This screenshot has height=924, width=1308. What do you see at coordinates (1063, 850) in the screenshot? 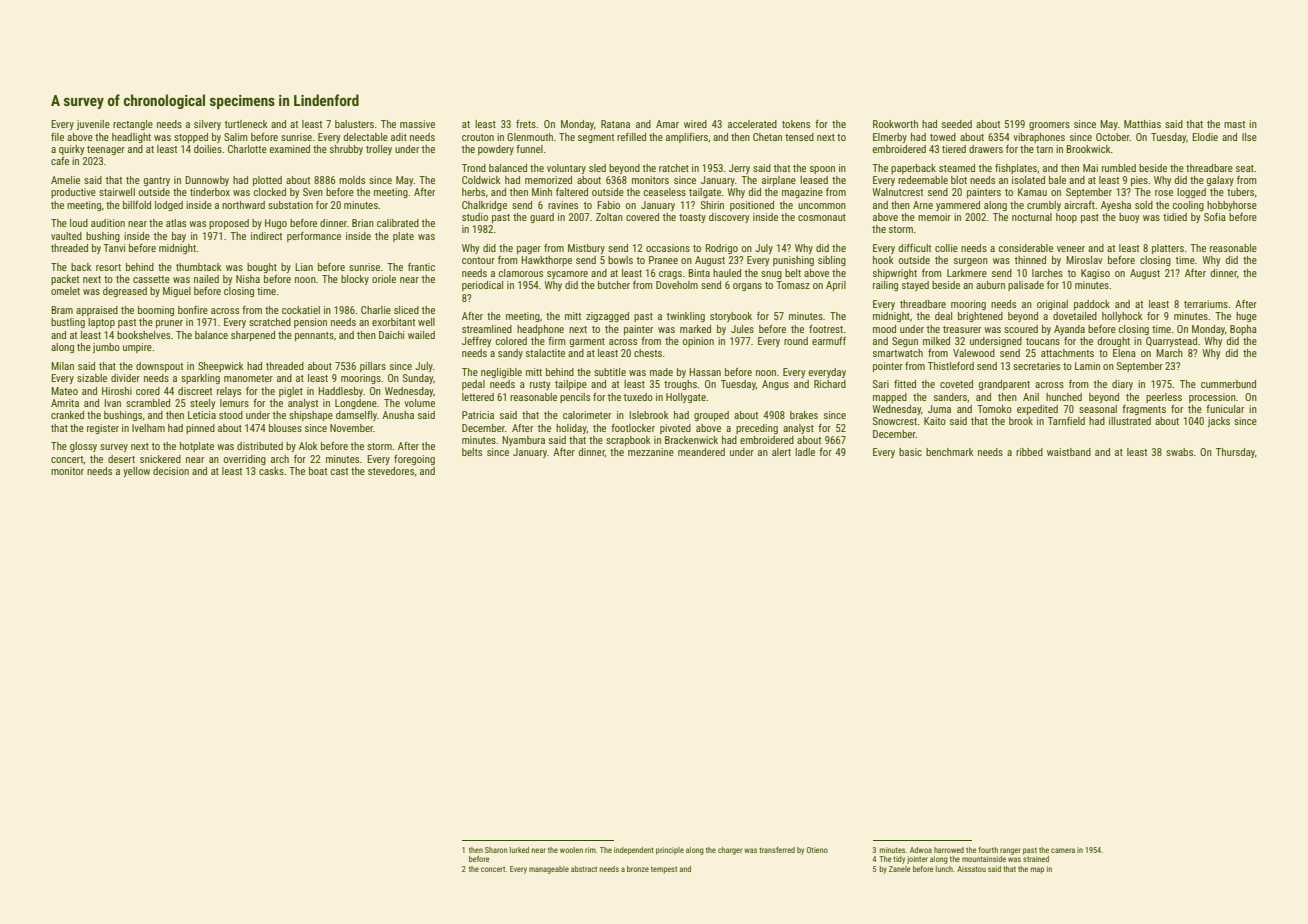
I see `camera` at bounding box center [1063, 850].
